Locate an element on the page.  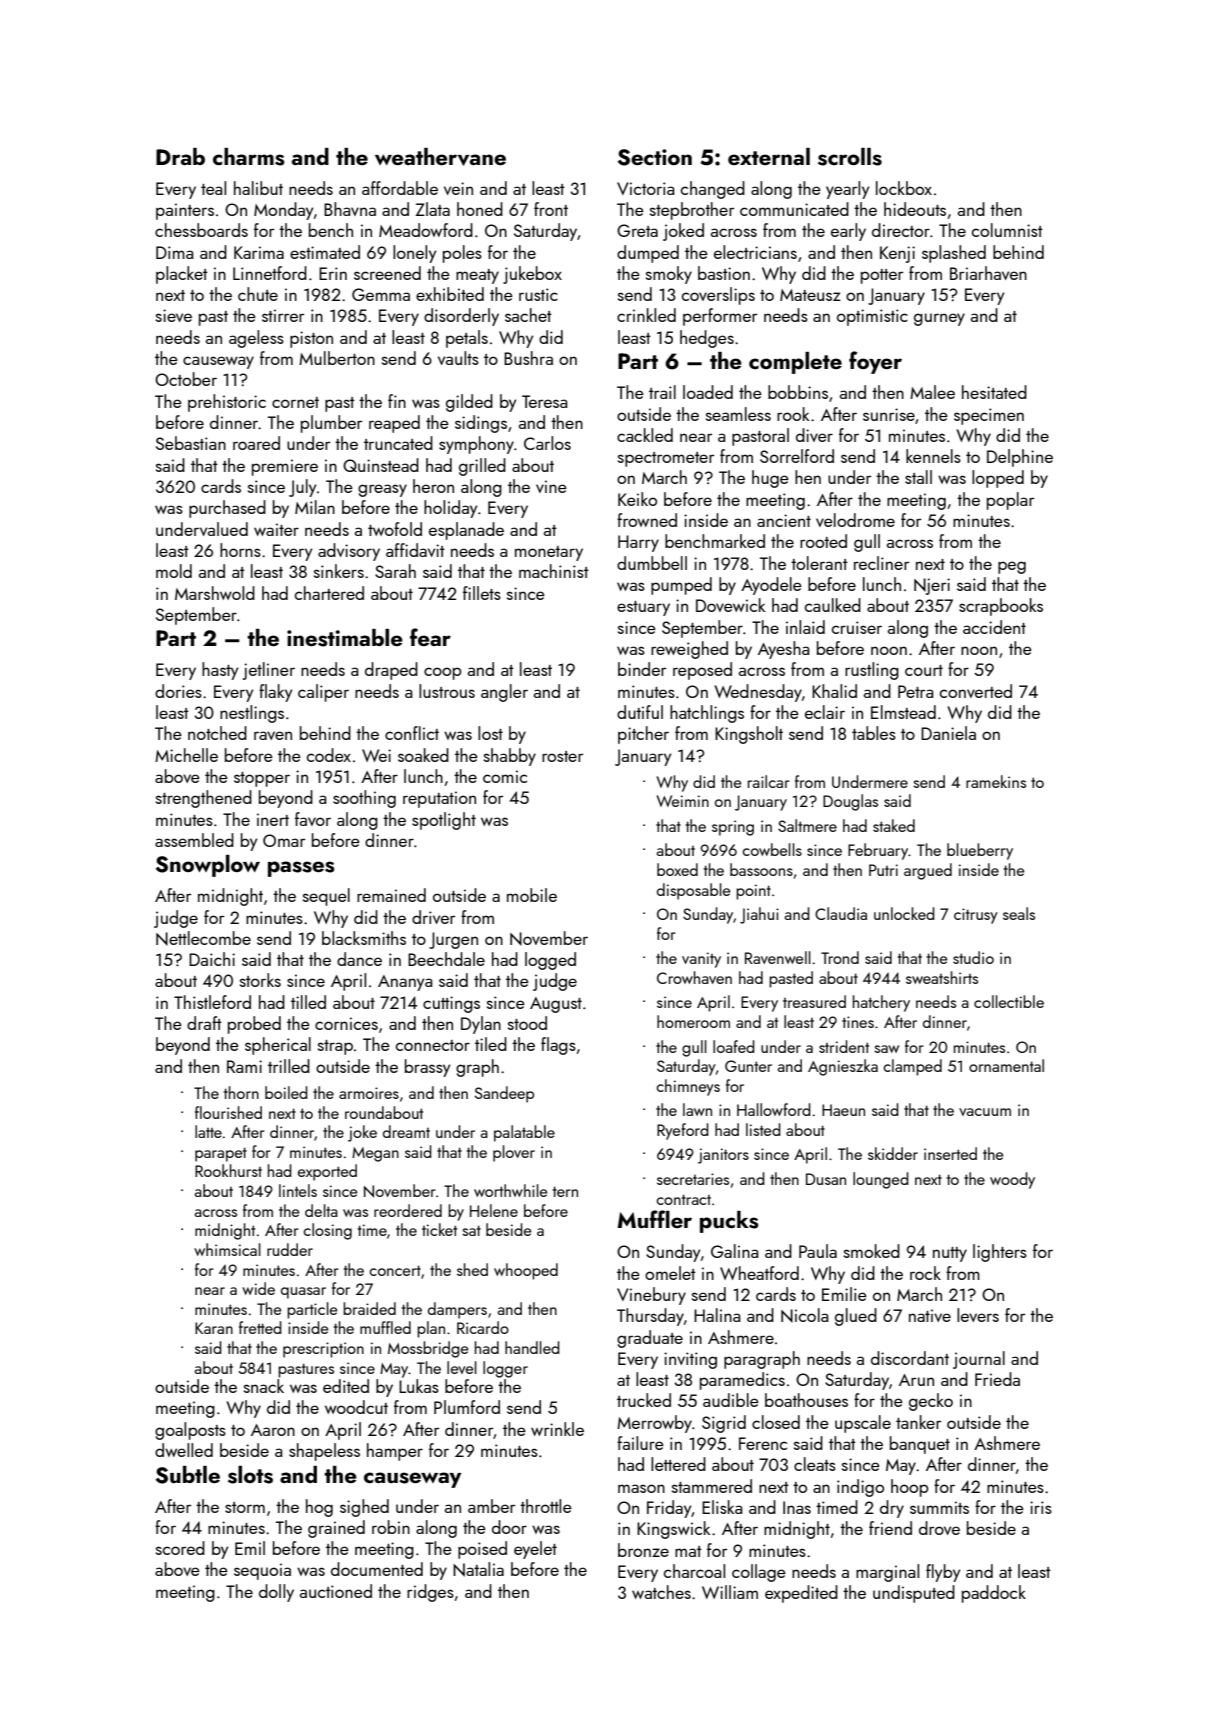
undisputed is located at coordinates (914, 1594).
